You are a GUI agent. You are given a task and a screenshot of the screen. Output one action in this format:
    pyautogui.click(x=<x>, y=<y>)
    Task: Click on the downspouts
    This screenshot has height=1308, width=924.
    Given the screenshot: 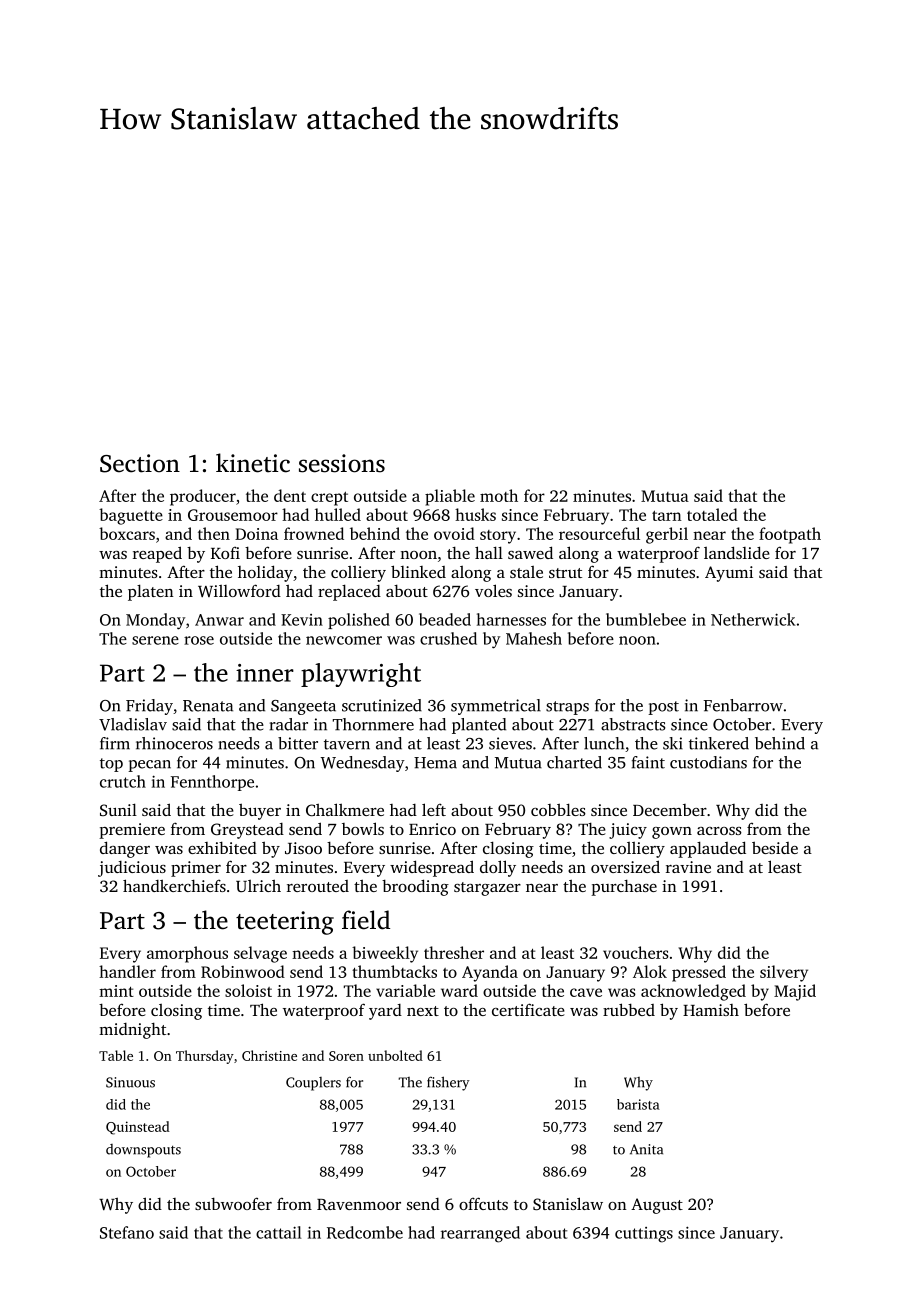 What is the action you would take?
    pyautogui.click(x=143, y=1151)
